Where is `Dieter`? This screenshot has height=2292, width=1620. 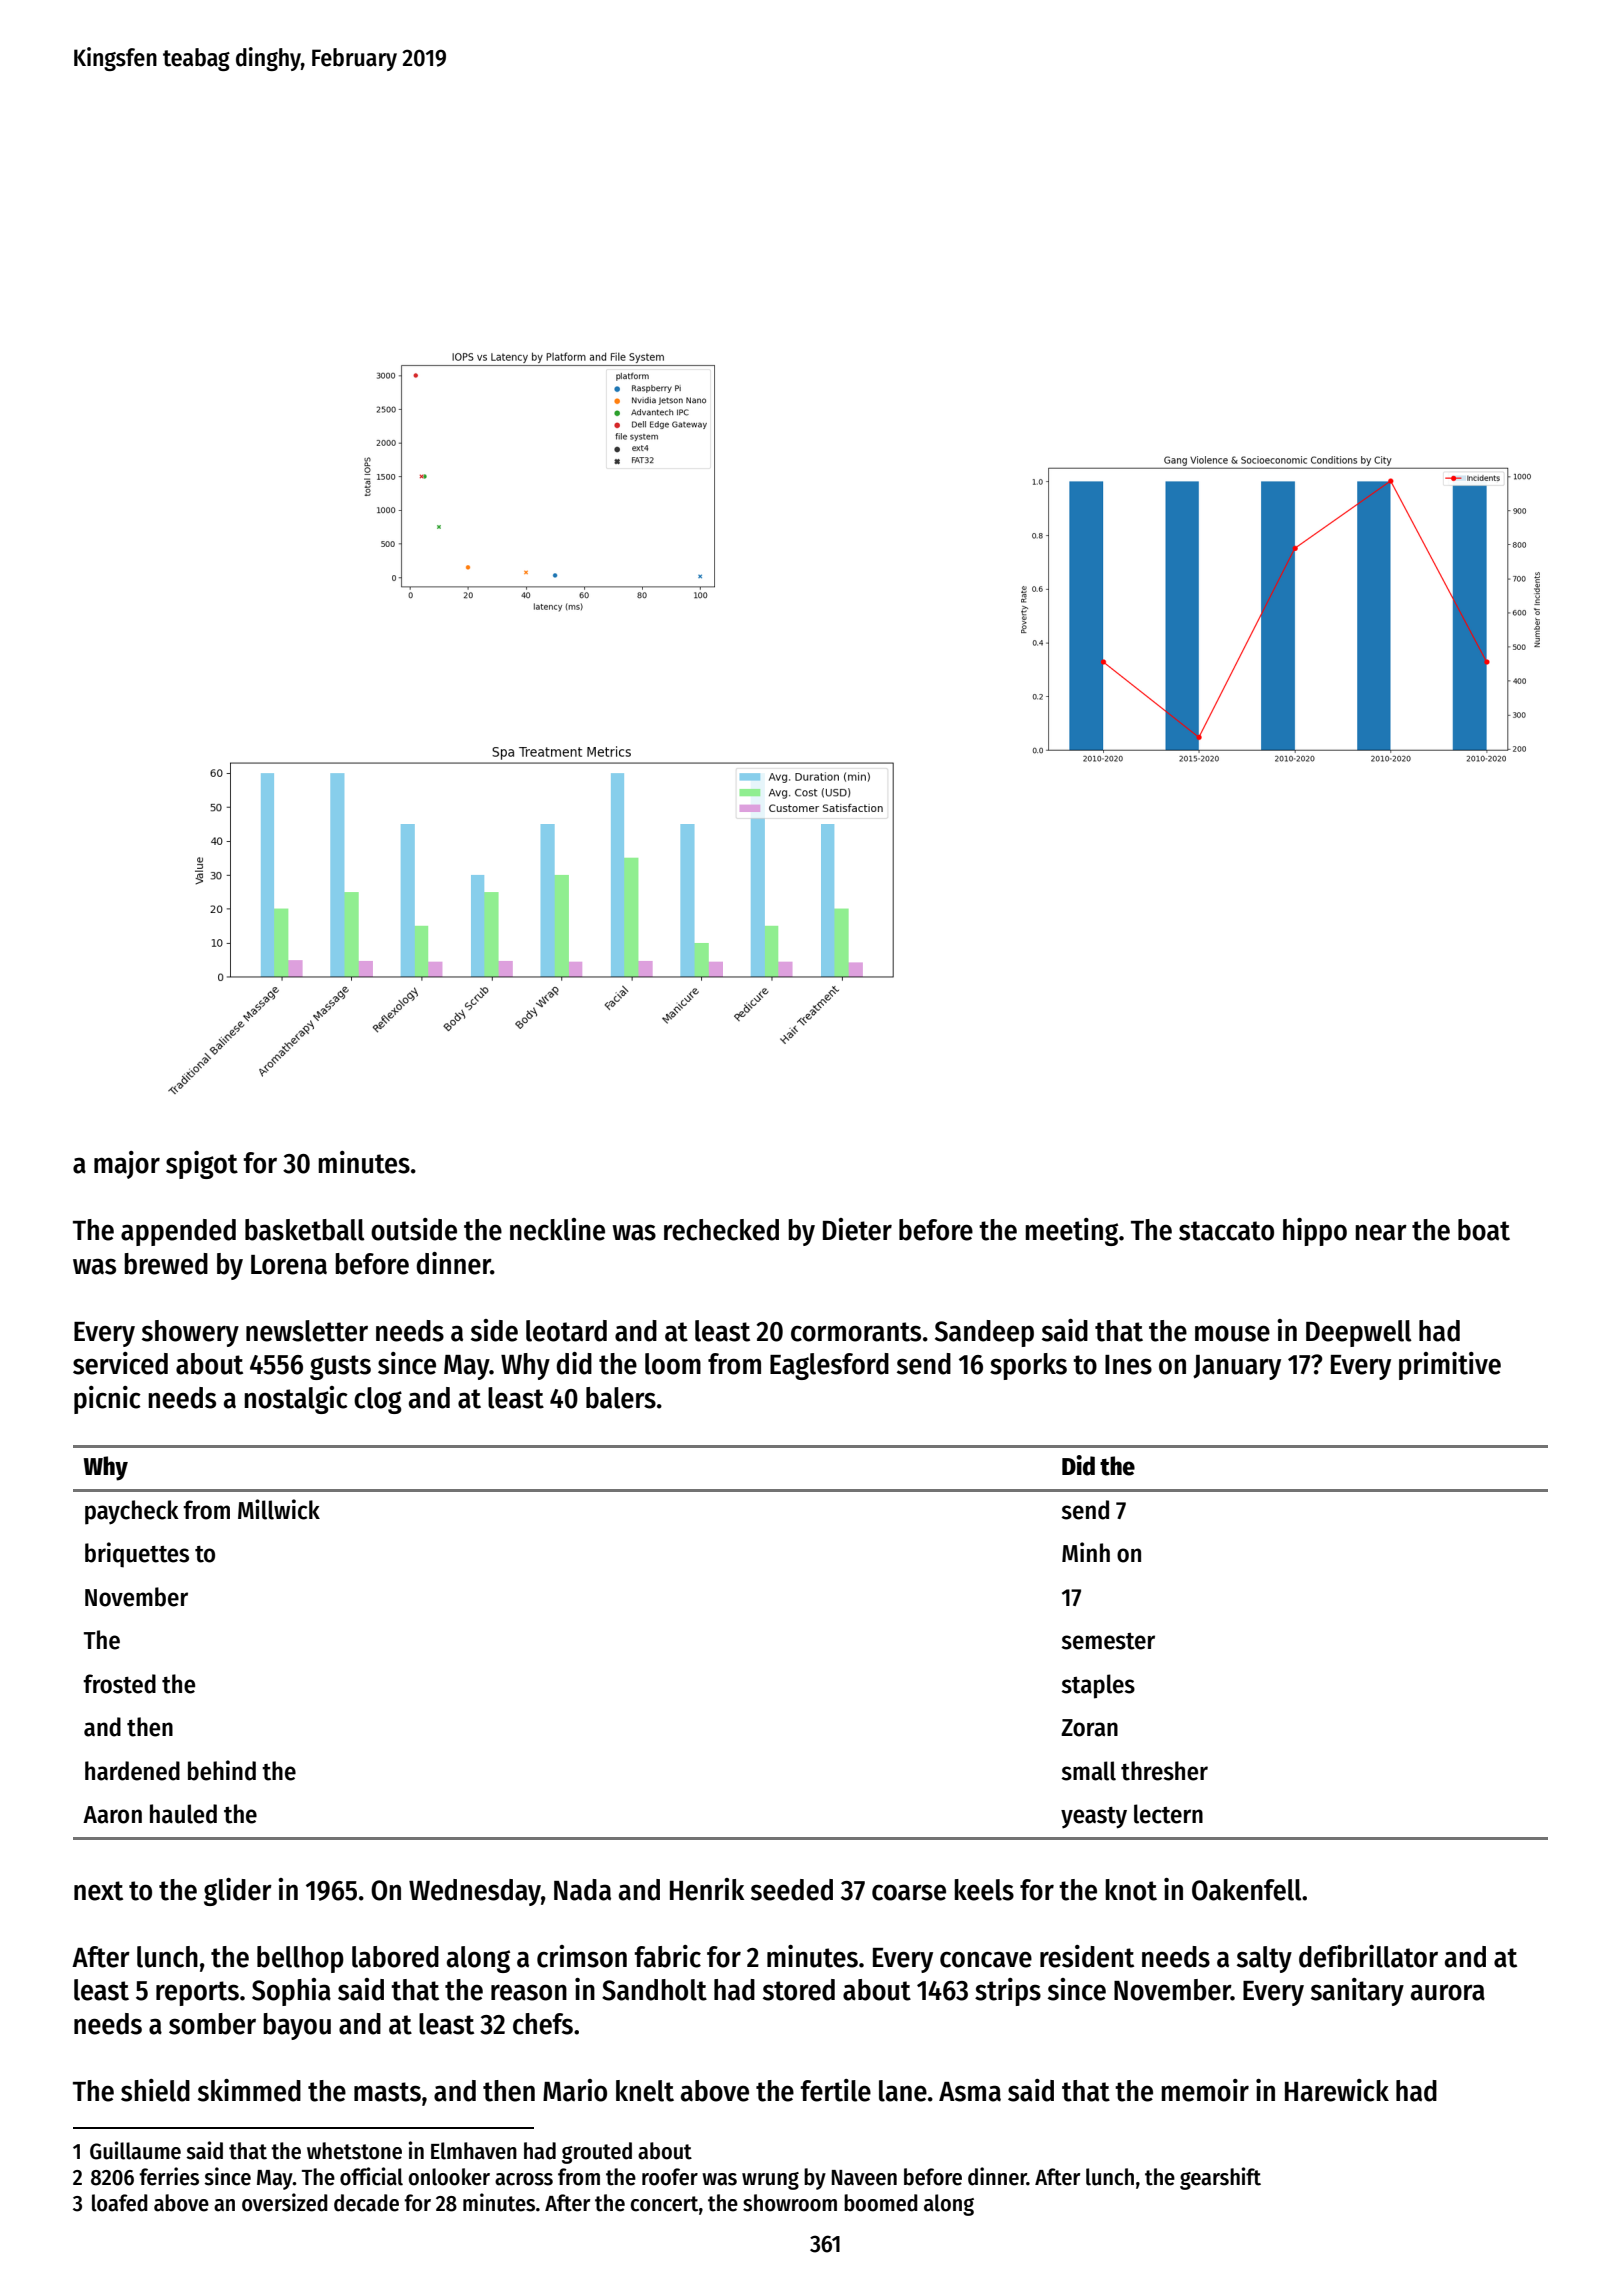
Dieter is located at coordinates (857, 1229).
